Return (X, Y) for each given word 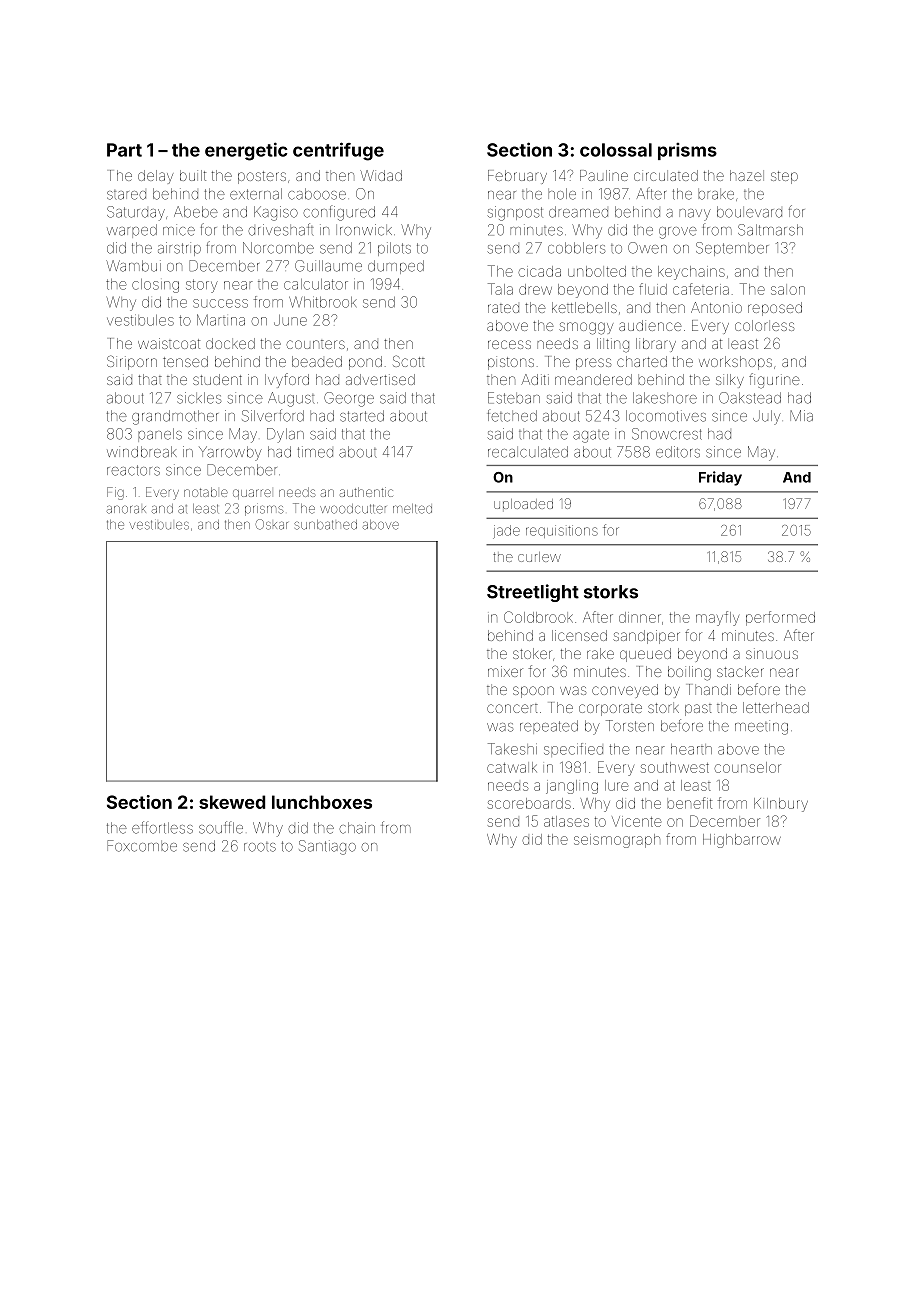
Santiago (327, 847)
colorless (764, 325)
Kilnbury (781, 805)
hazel (747, 175)
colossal (616, 150)
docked (230, 343)
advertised (380, 379)
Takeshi (512, 749)
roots (260, 847)
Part (124, 150)
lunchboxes (322, 802)
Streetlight (533, 593)
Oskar (271, 524)
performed (780, 618)
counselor (747, 767)
